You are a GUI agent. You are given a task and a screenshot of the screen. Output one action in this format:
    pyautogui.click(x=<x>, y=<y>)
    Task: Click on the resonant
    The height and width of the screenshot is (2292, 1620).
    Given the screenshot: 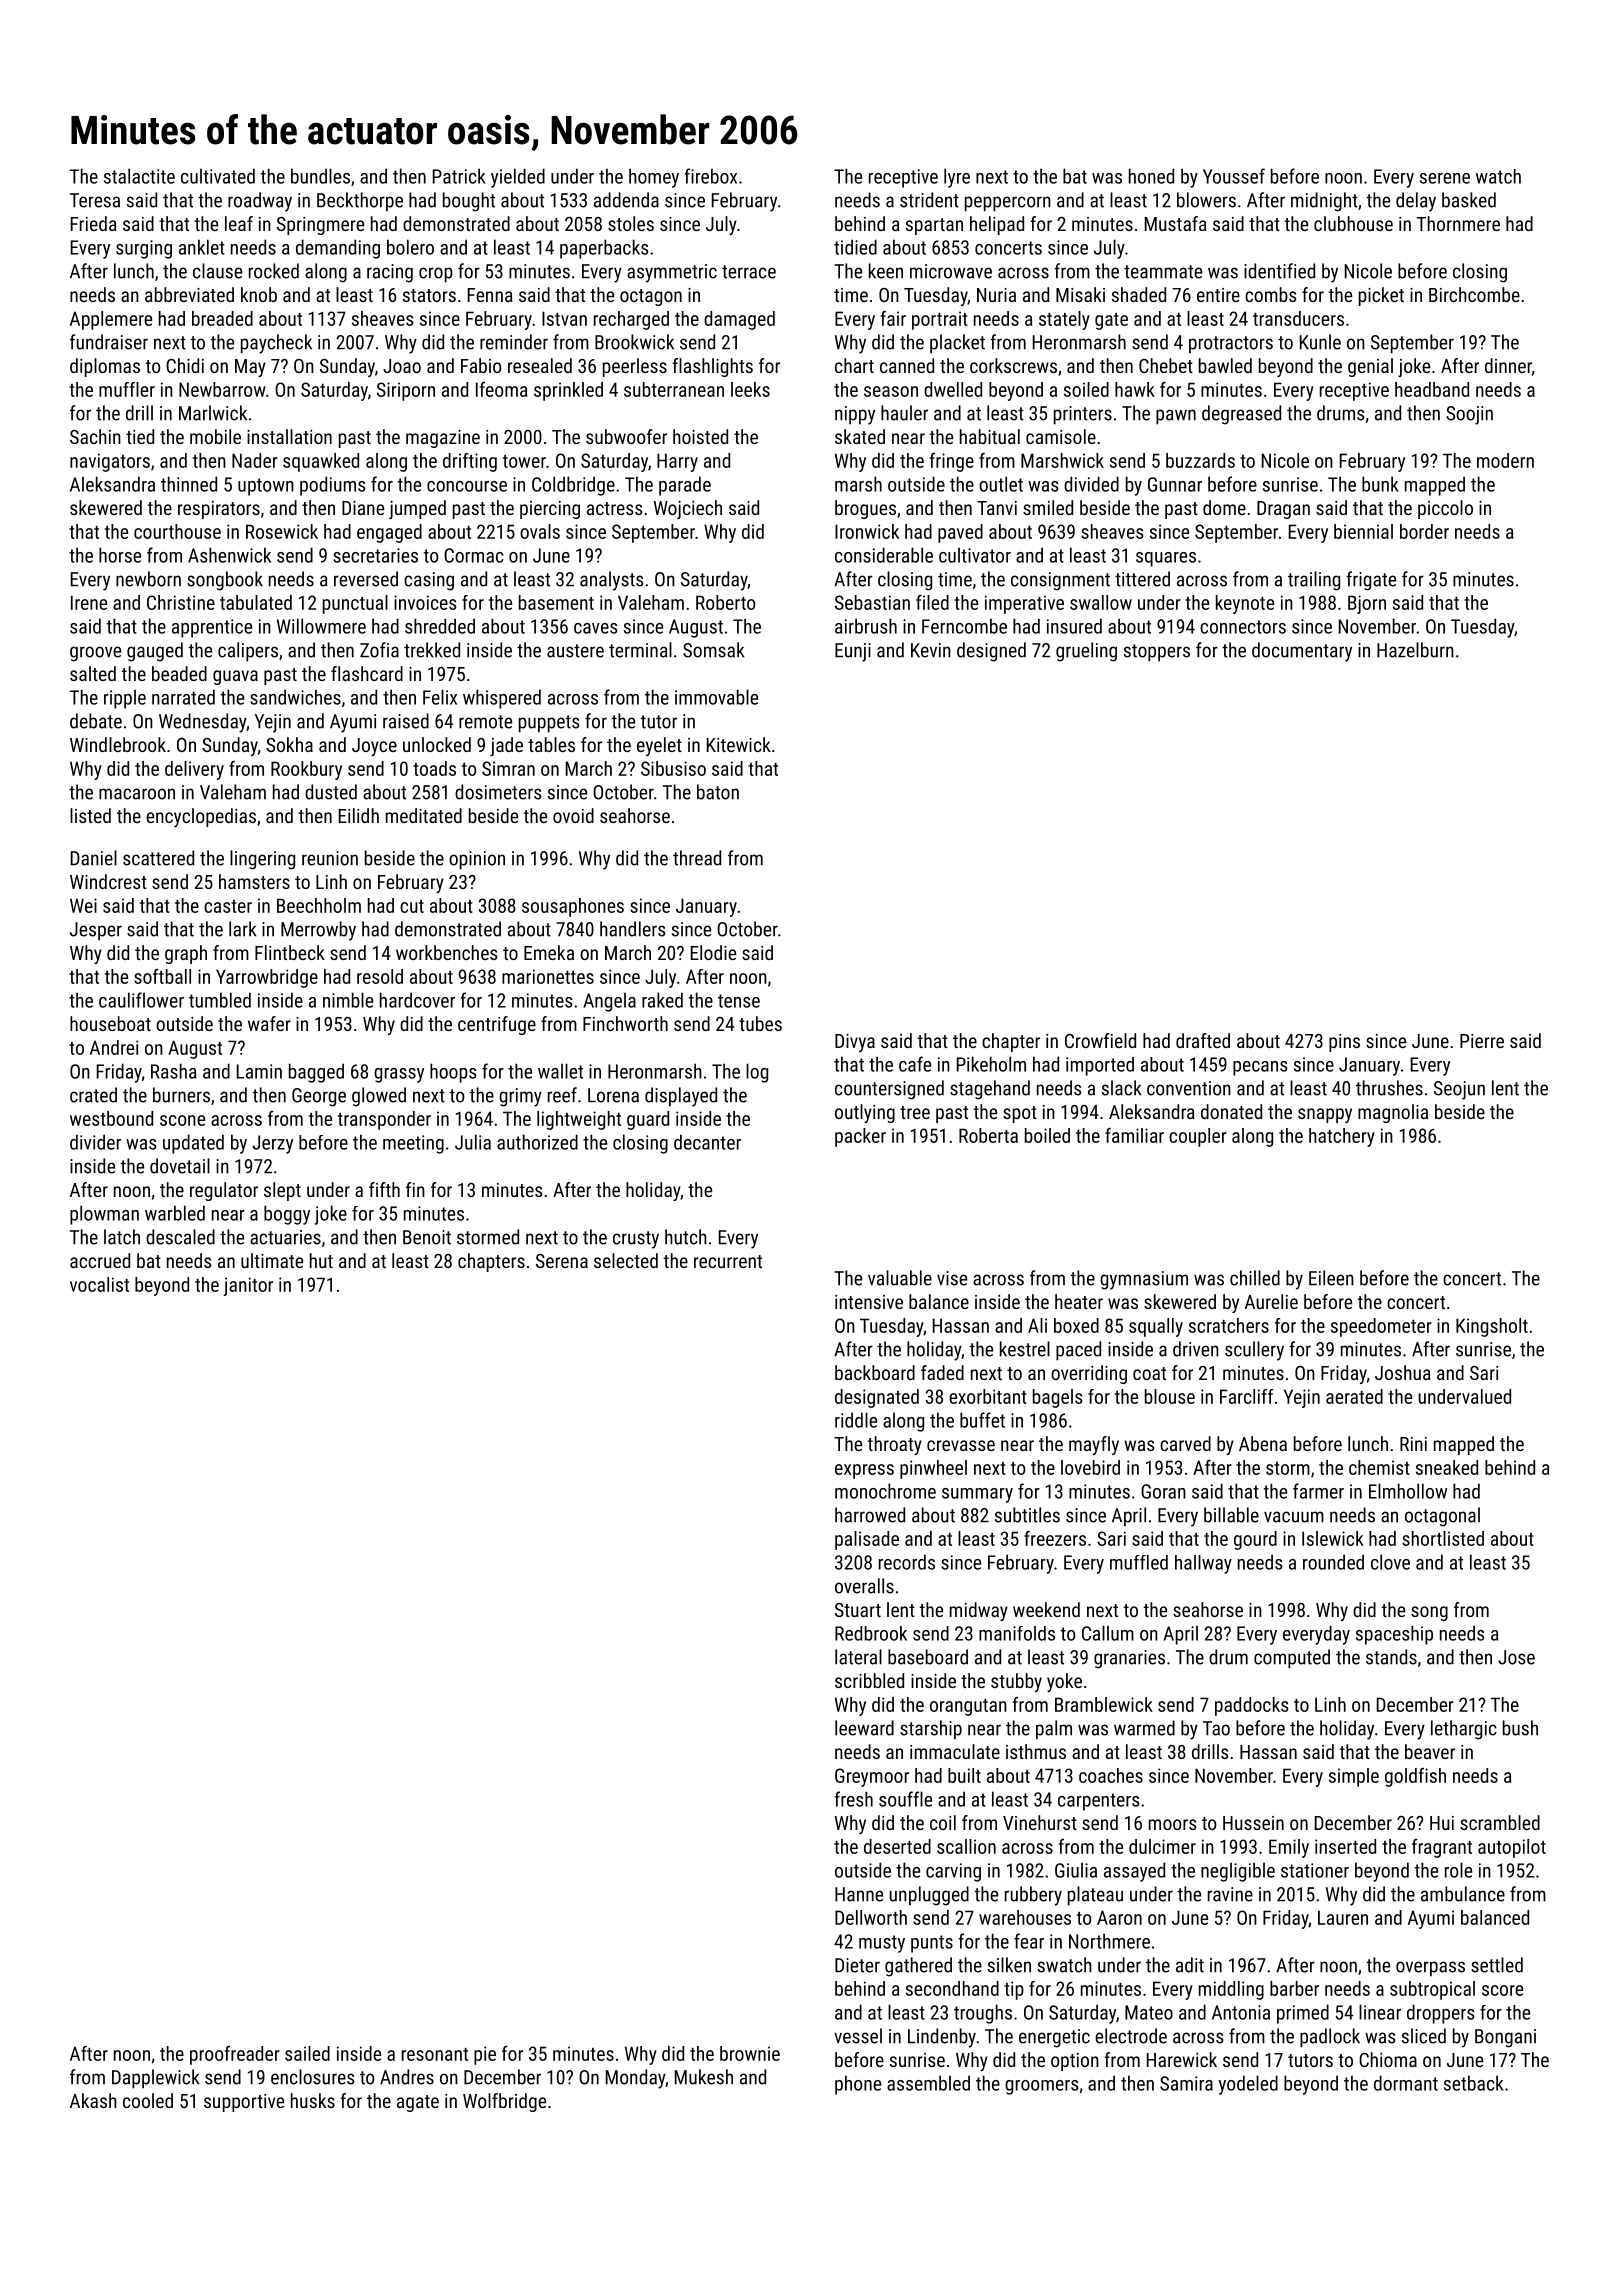 What is the action you would take?
    pyautogui.click(x=435, y=2054)
